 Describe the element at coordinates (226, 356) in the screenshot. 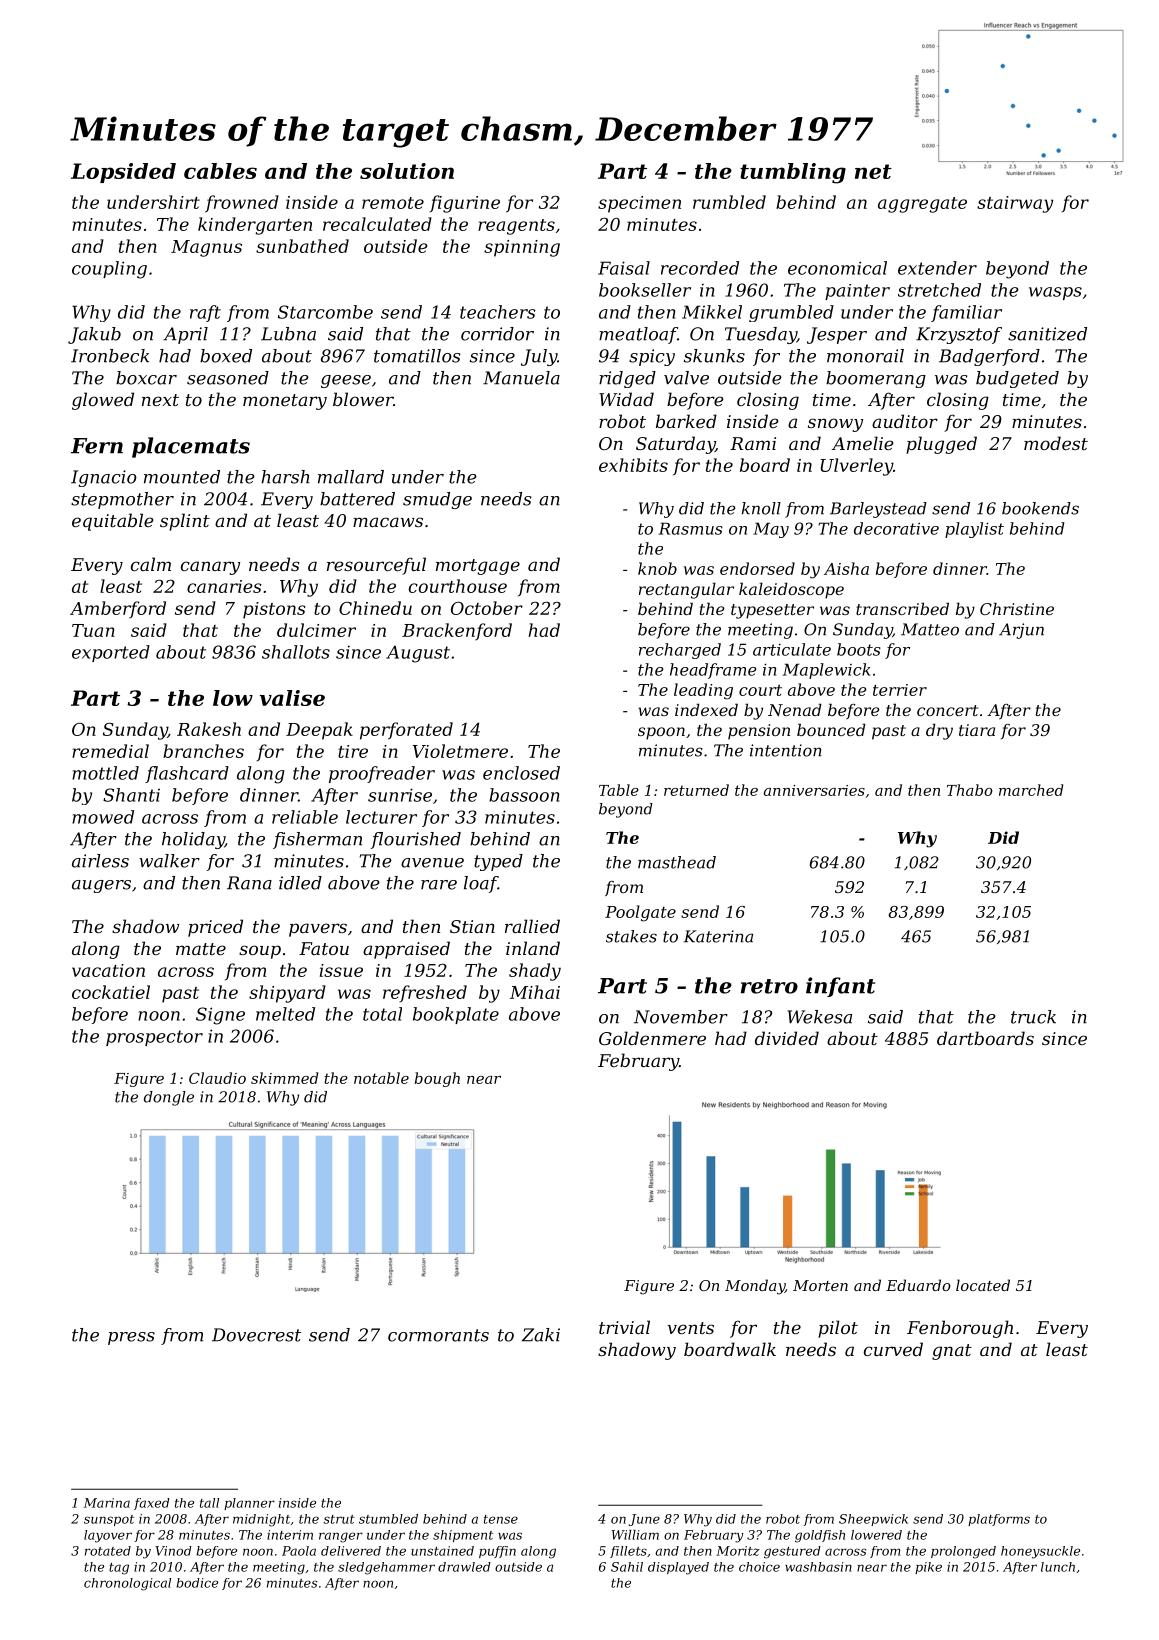

I see `boxed` at that location.
